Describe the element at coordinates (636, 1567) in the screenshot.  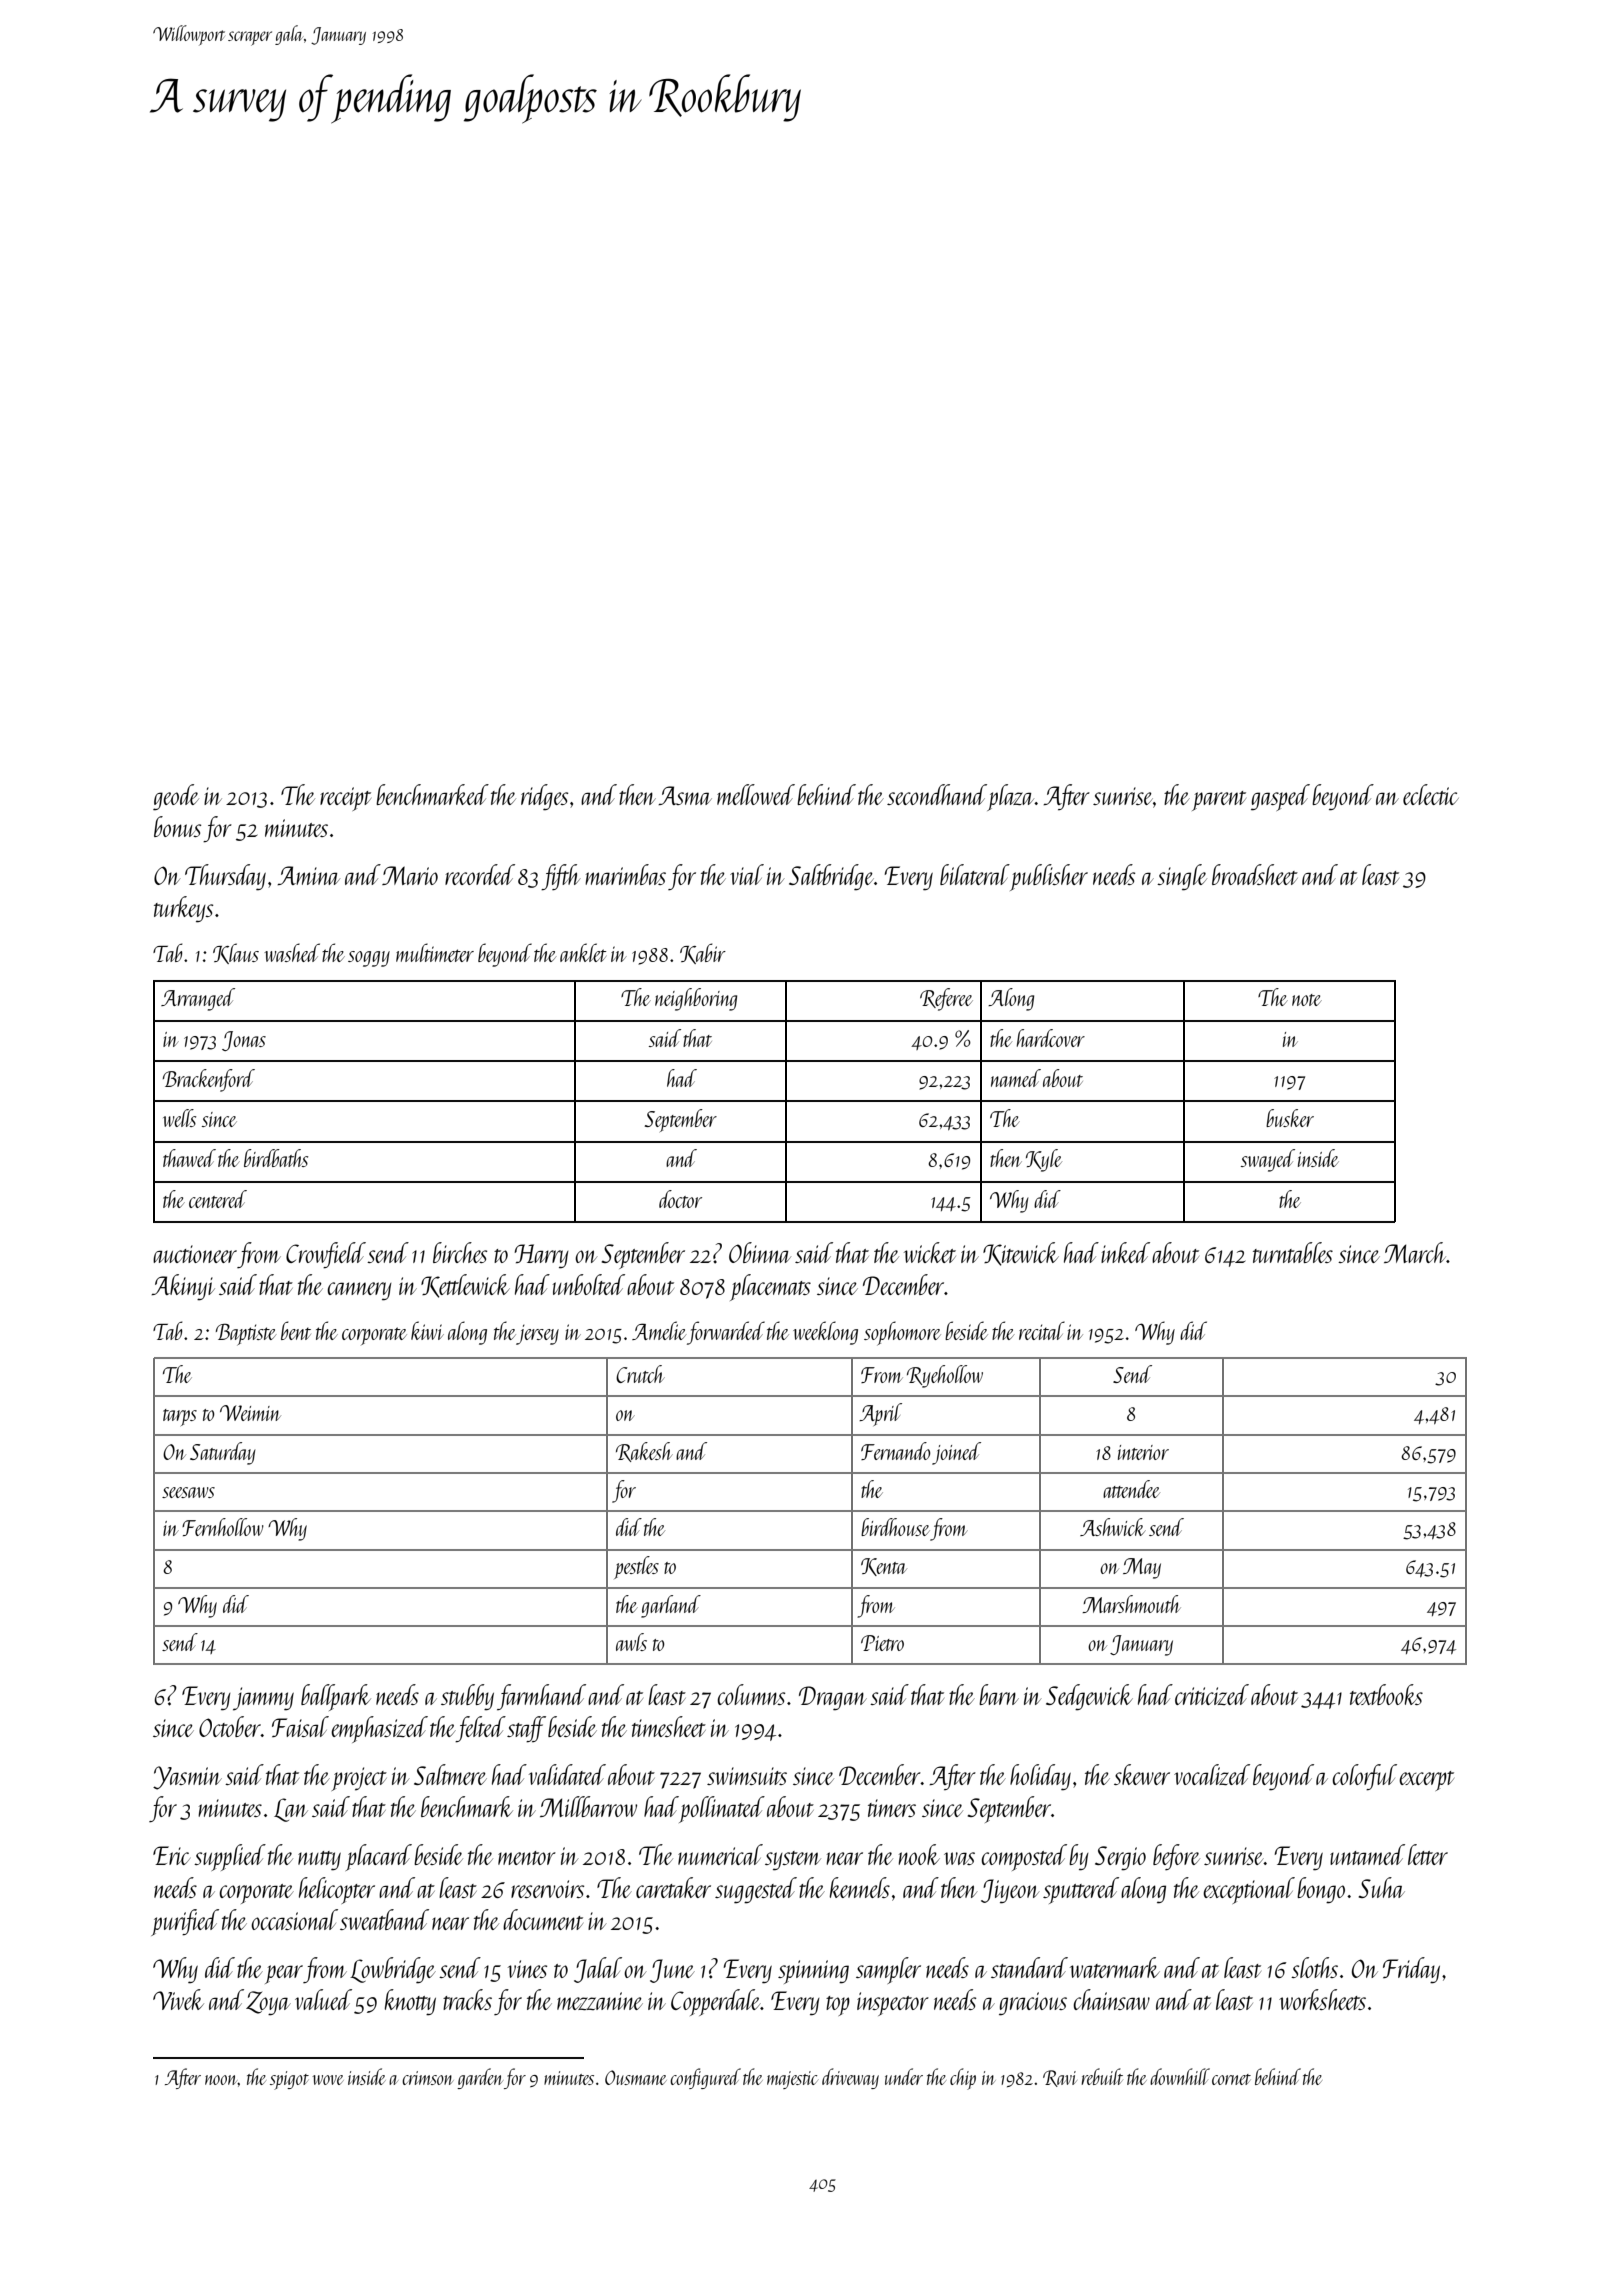
I see `pestles` at that location.
